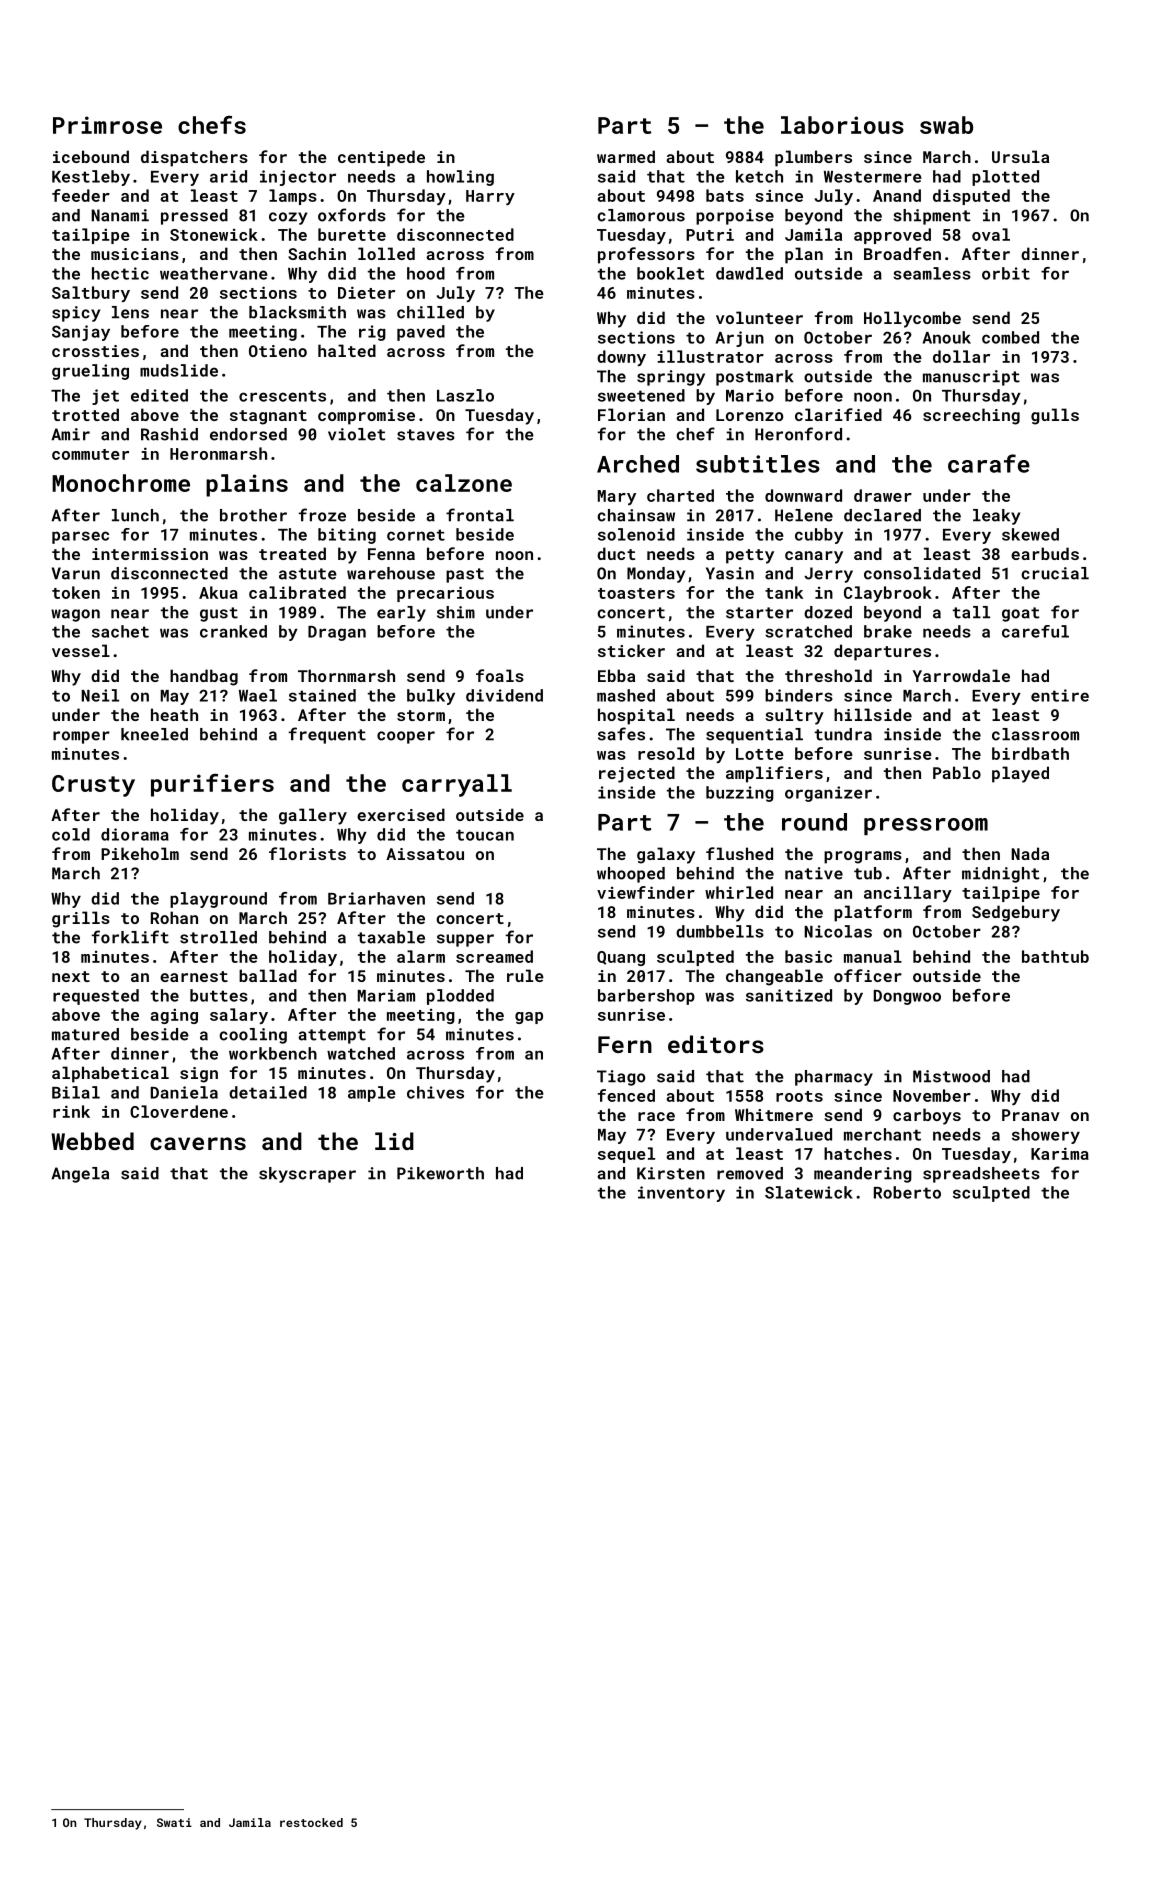  What do you see at coordinates (174, 1822) in the document?
I see `Swati` at bounding box center [174, 1822].
